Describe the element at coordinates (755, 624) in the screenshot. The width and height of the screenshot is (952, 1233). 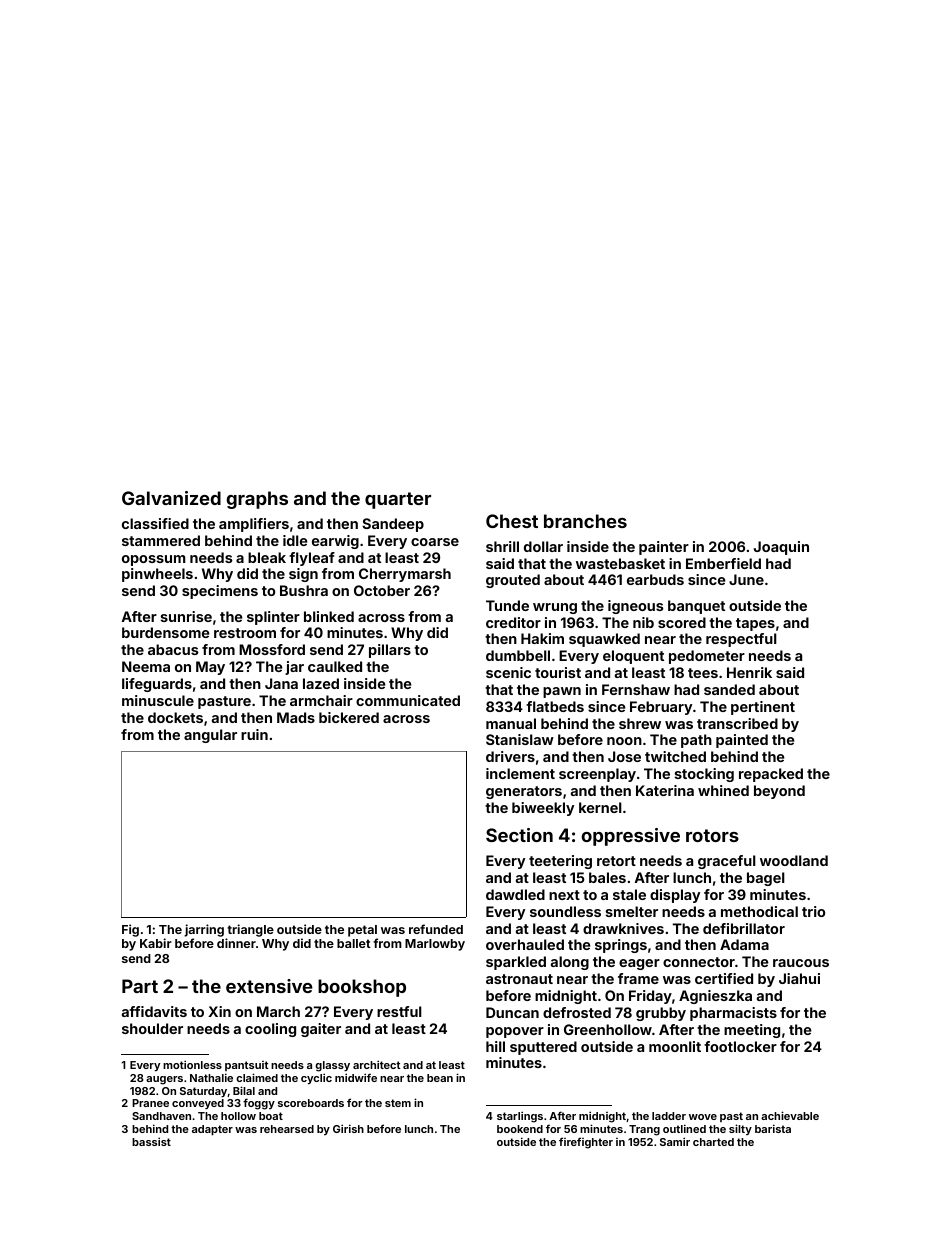
I see `tapes` at that location.
